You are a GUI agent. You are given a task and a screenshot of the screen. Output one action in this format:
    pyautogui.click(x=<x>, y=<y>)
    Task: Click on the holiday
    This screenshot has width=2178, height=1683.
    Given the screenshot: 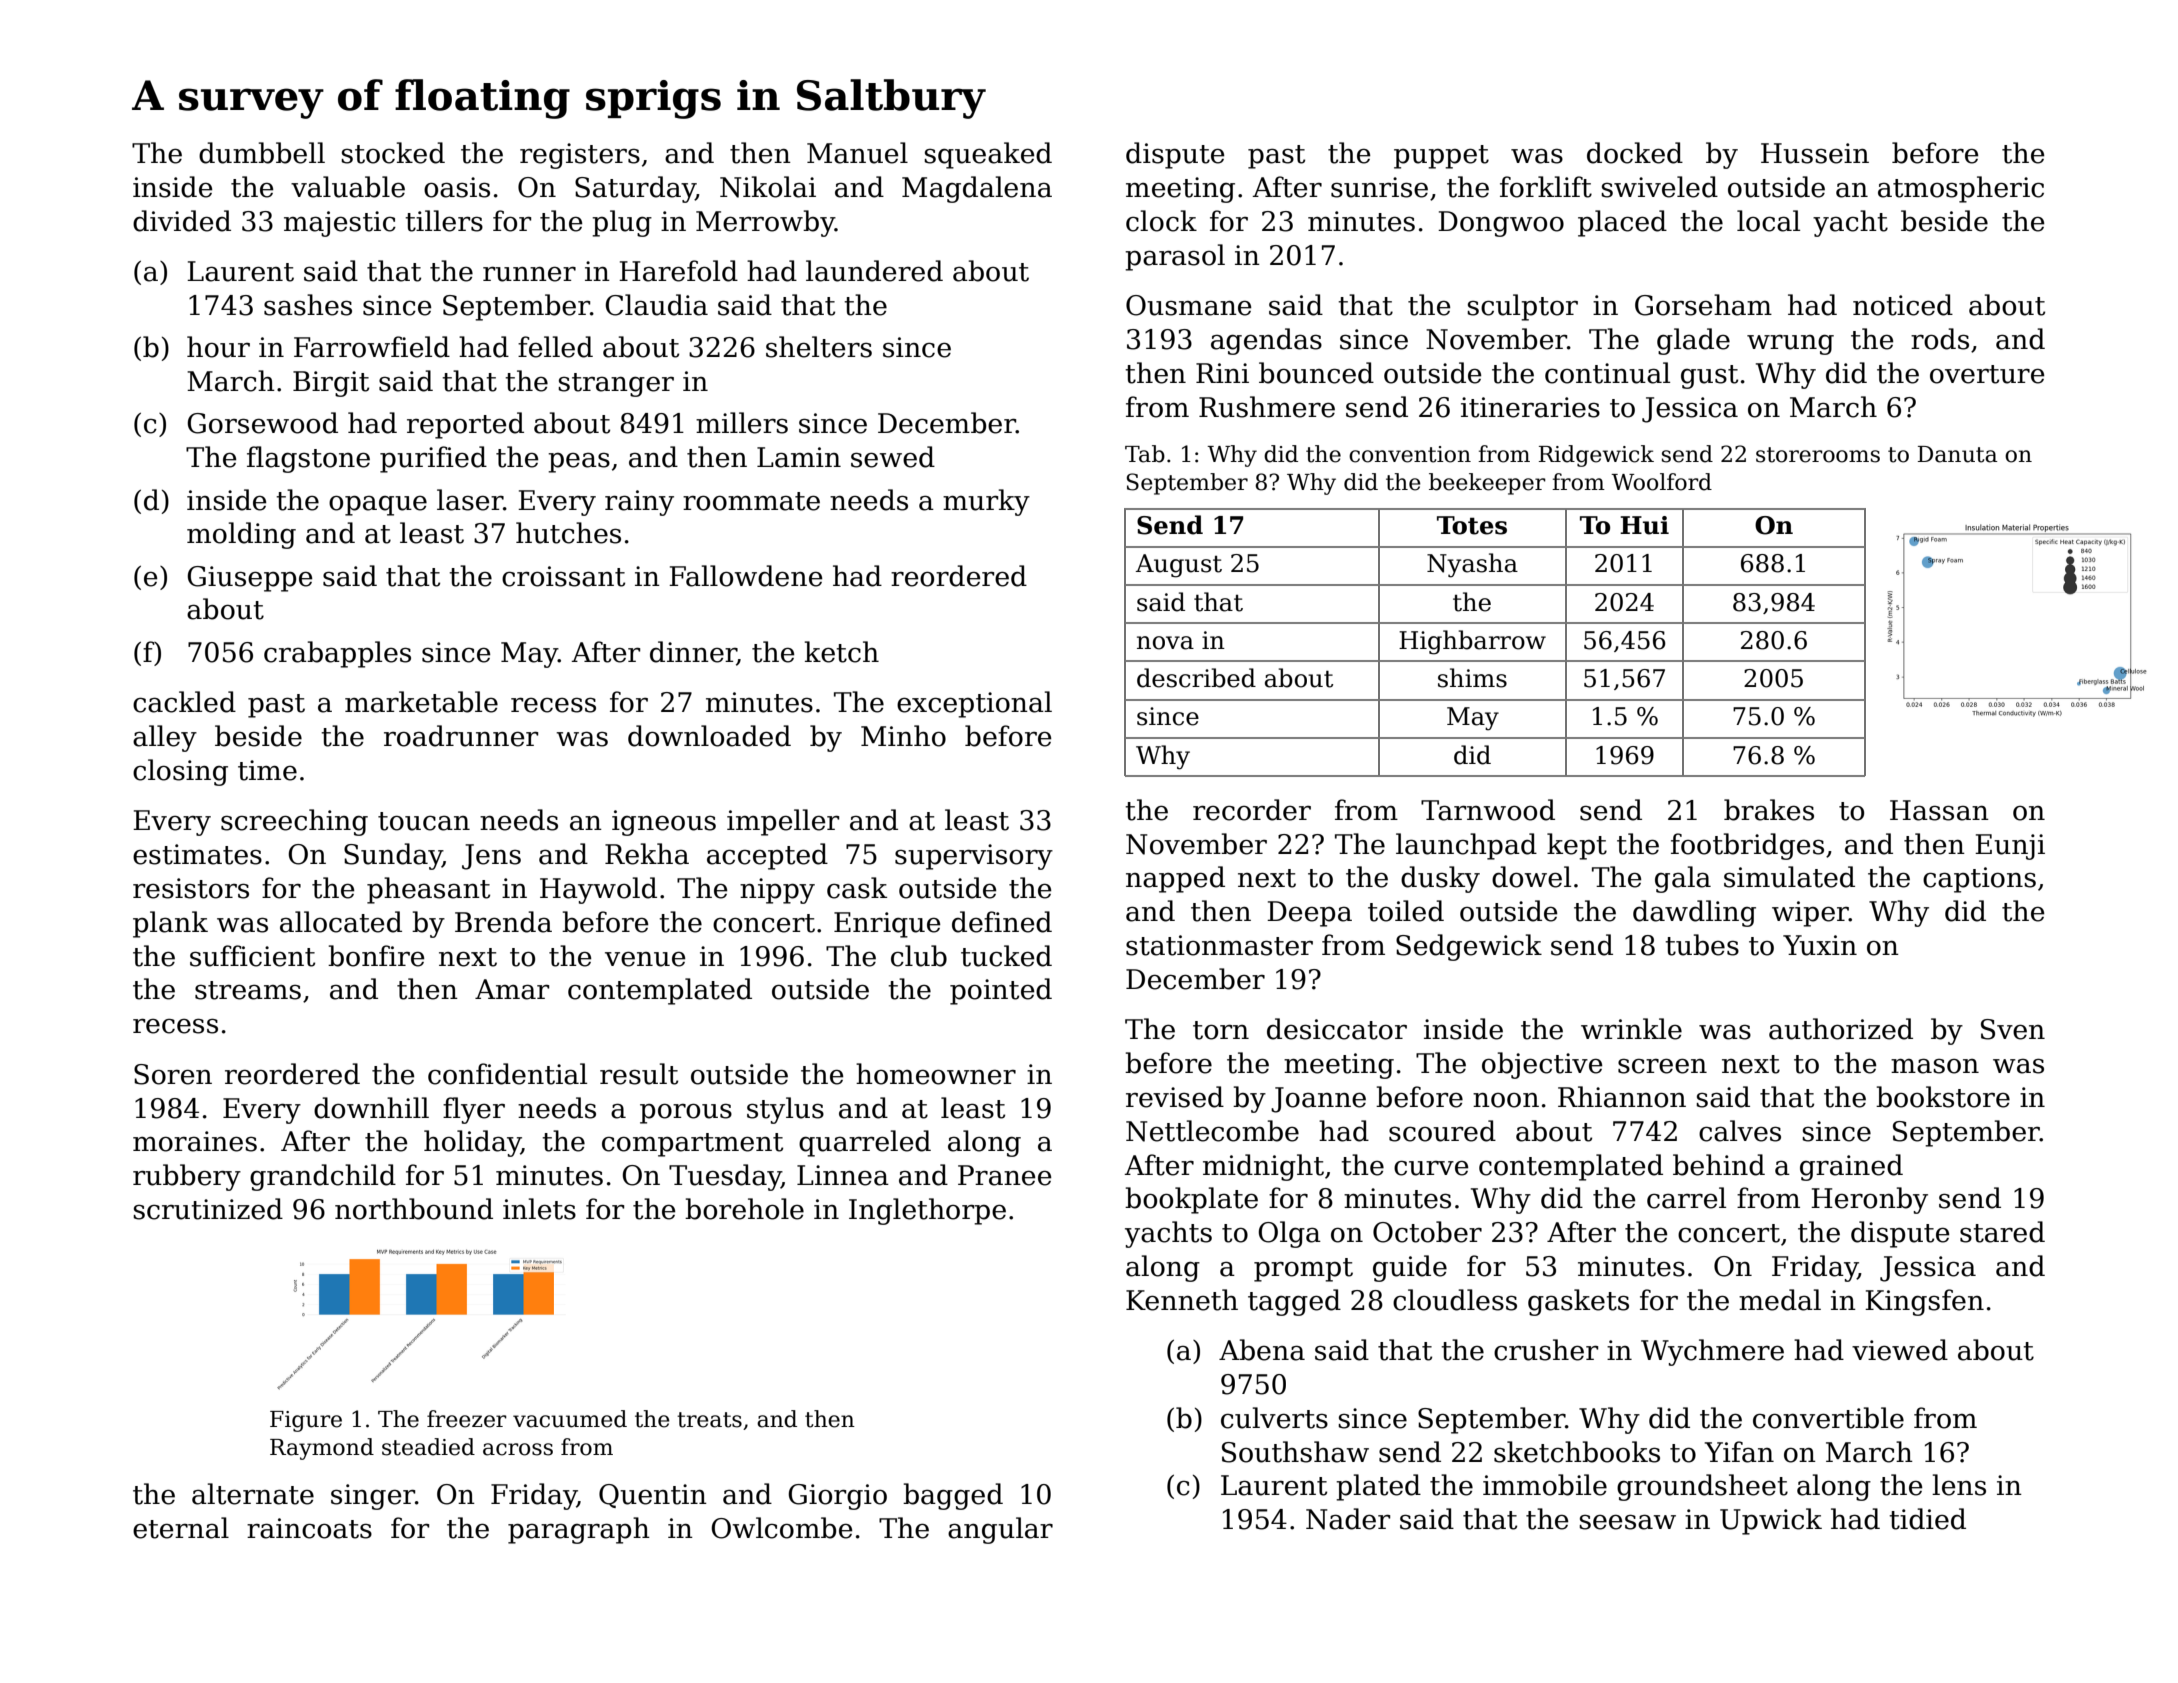 What is the action you would take?
    pyautogui.click(x=472, y=1143)
